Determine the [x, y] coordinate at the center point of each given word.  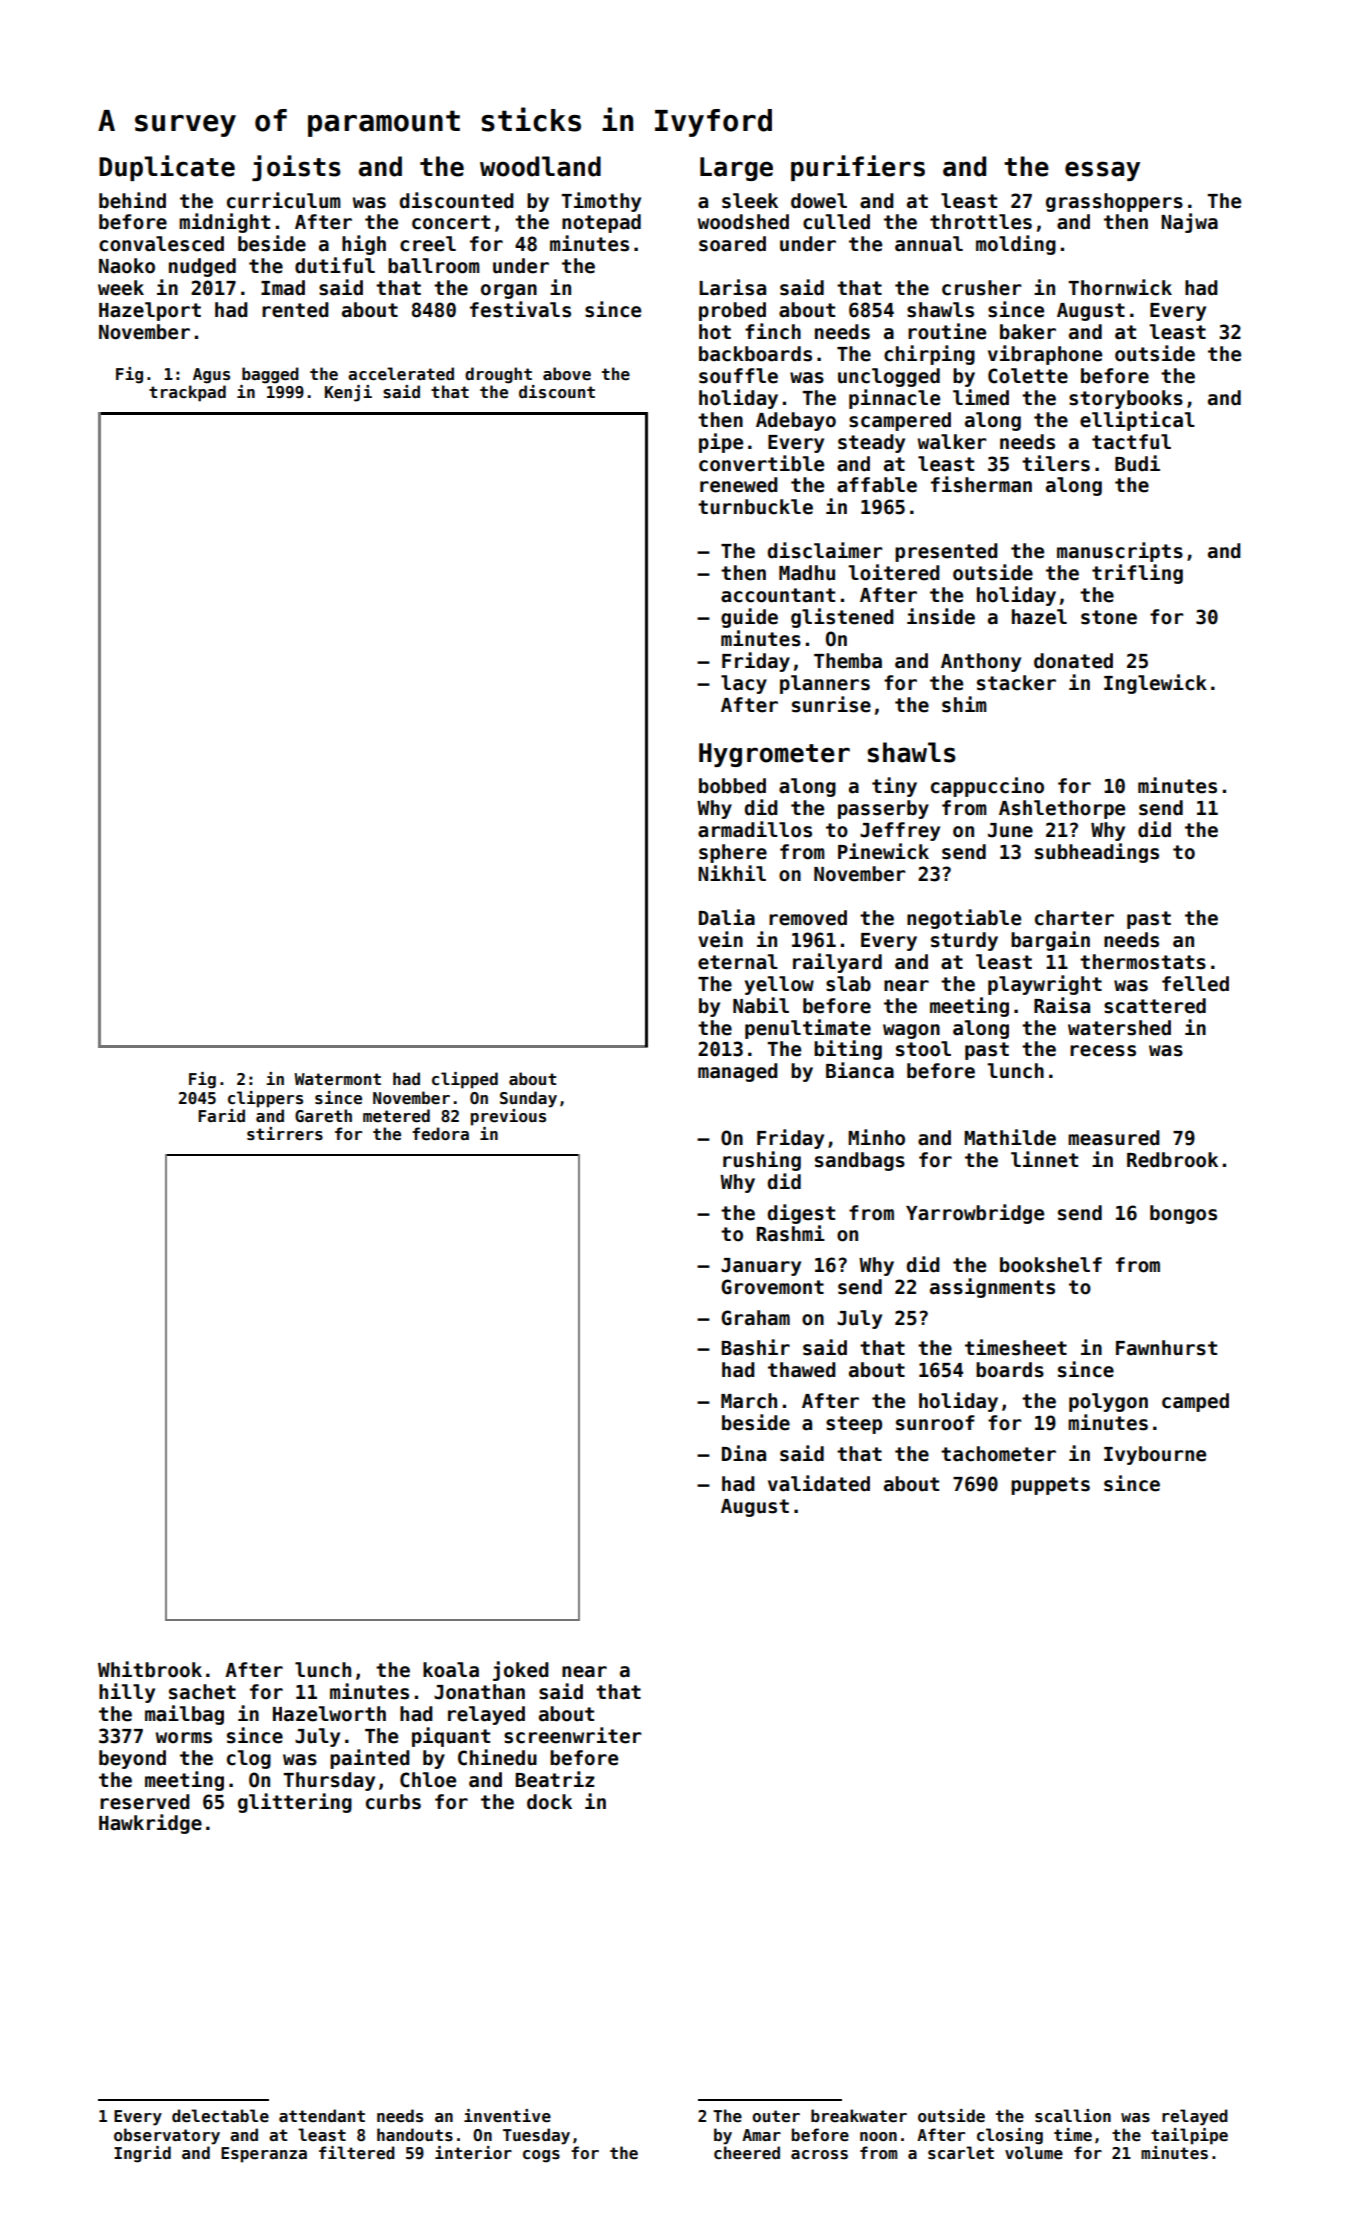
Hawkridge [150, 1824]
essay [1102, 171]
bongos [1183, 1214]
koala [451, 1670]
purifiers [858, 168]
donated [1073, 661]
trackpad [187, 393]
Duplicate [167, 168]
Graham [755, 1318]
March [749, 1401]
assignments [992, 1288]
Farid [221, 1115]
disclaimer [825, 550]
